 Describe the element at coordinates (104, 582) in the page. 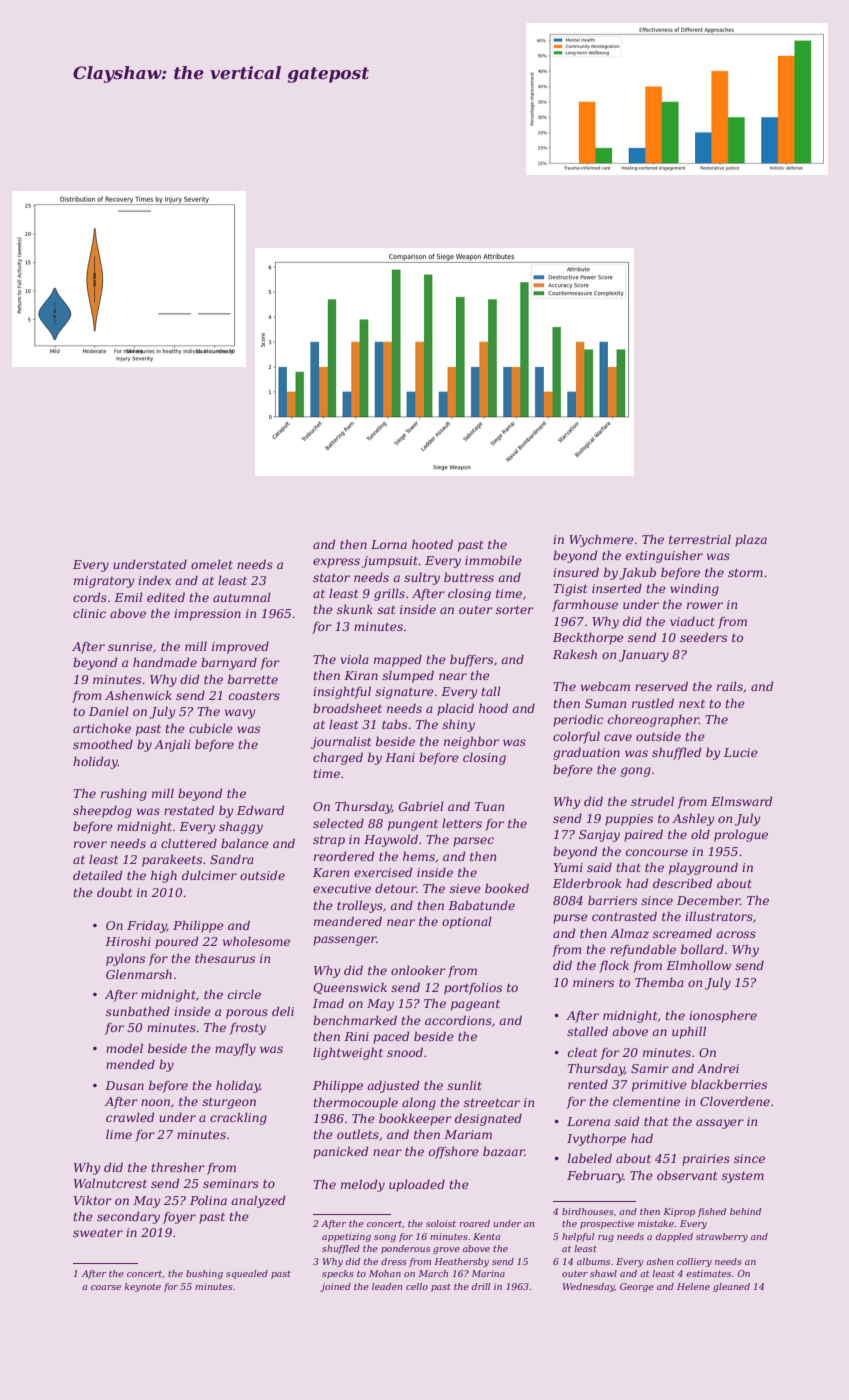

I see `migratory` at that location.
